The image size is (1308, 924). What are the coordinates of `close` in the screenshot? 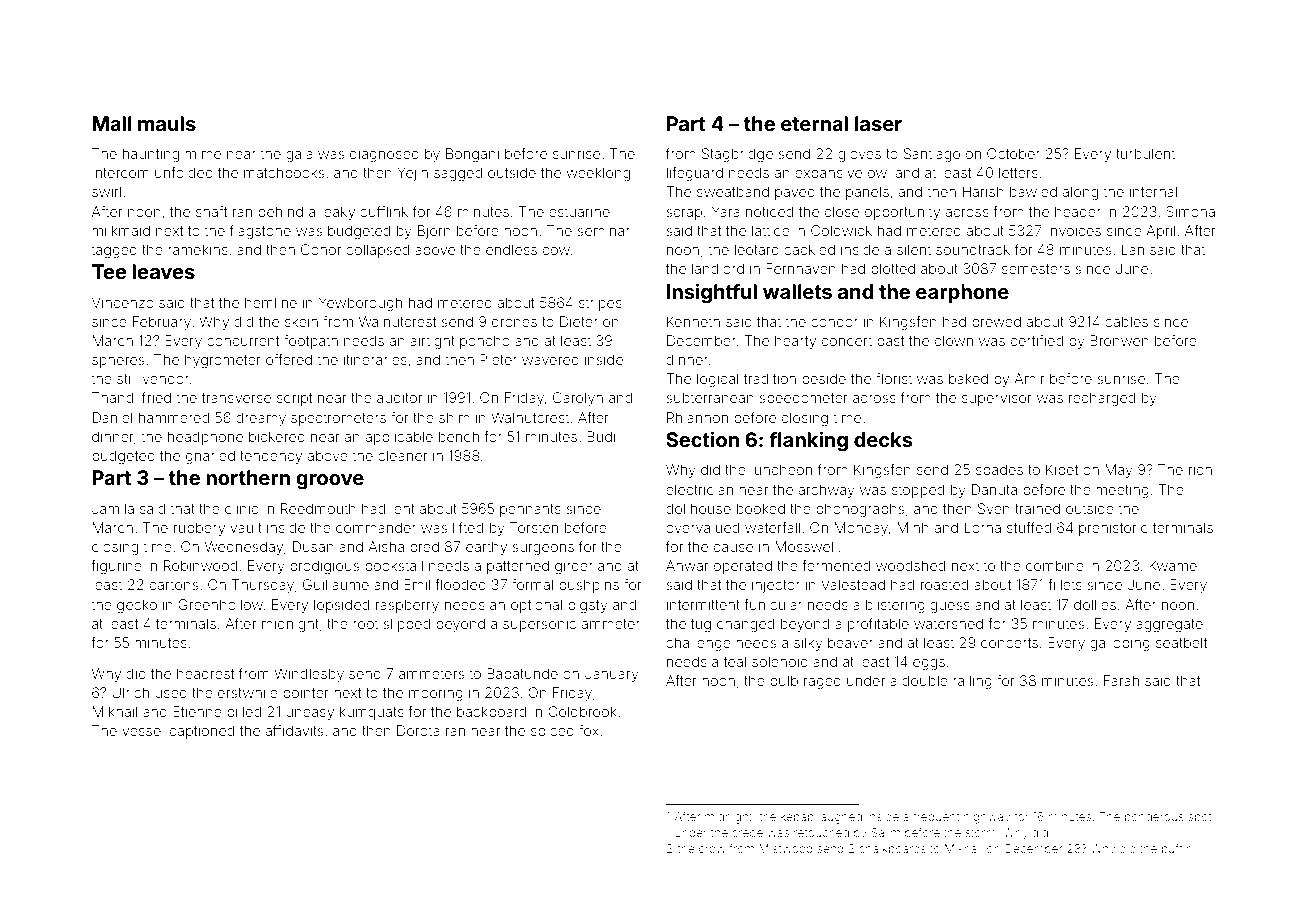 It's located at (842, 211).
